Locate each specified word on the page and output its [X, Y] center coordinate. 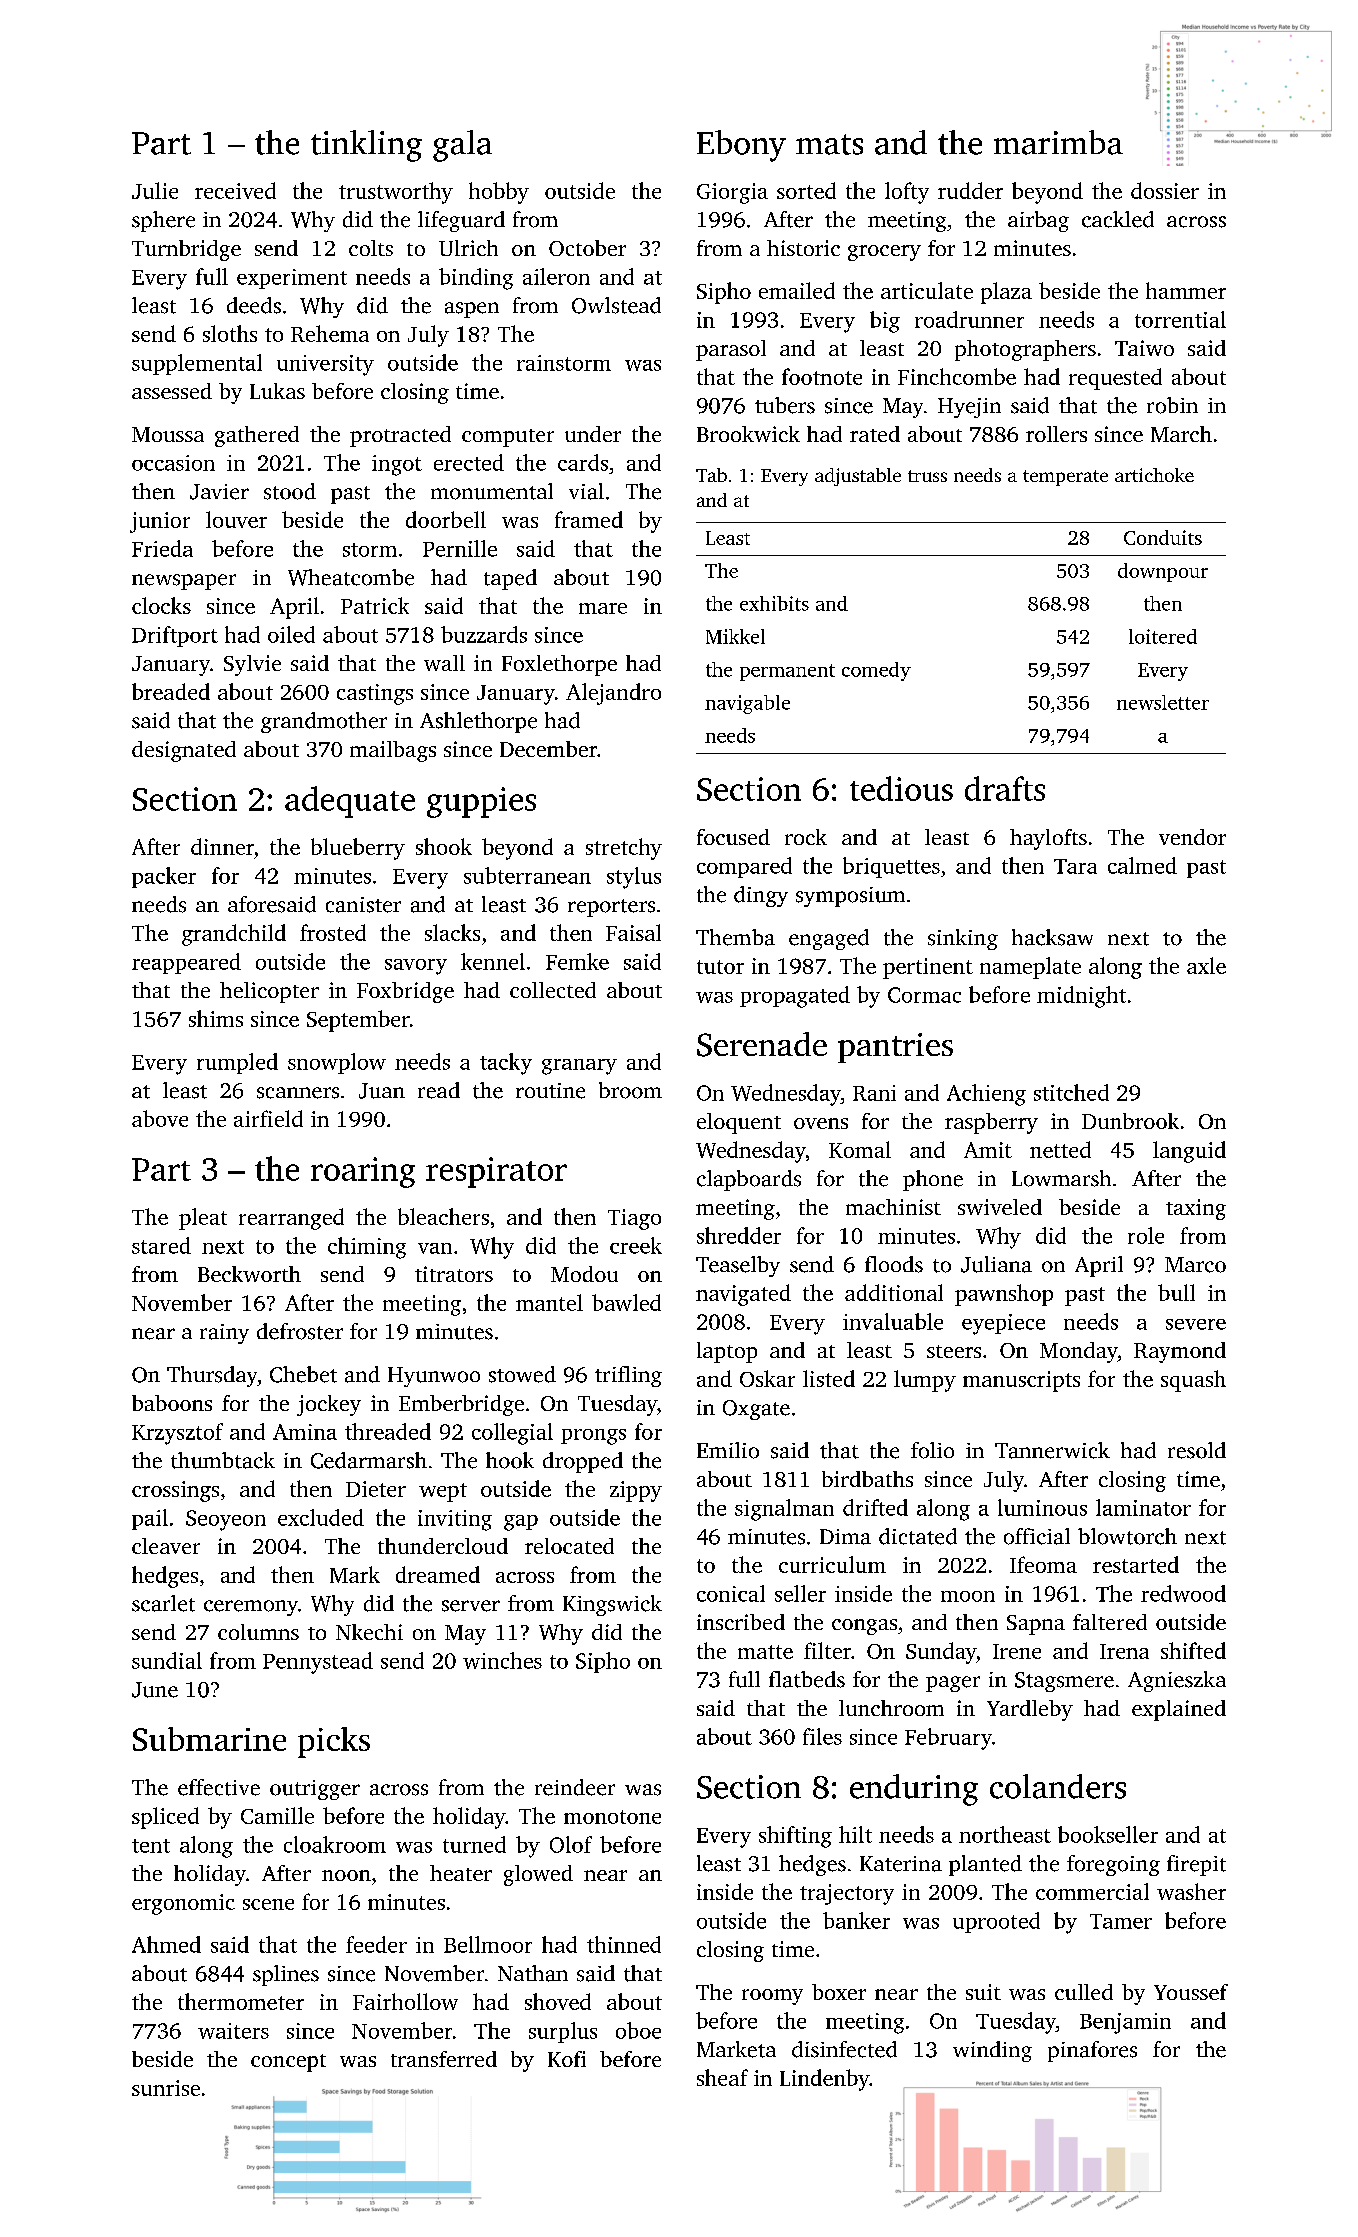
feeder [376, 1944]
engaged [829, 939]
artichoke [1154, 475]
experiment [292, 279]
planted [985, 1865]
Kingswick [612, 1605]
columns [258, 1632]
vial [586, 491]
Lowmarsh [1061, 1178]
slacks [452, 932]
